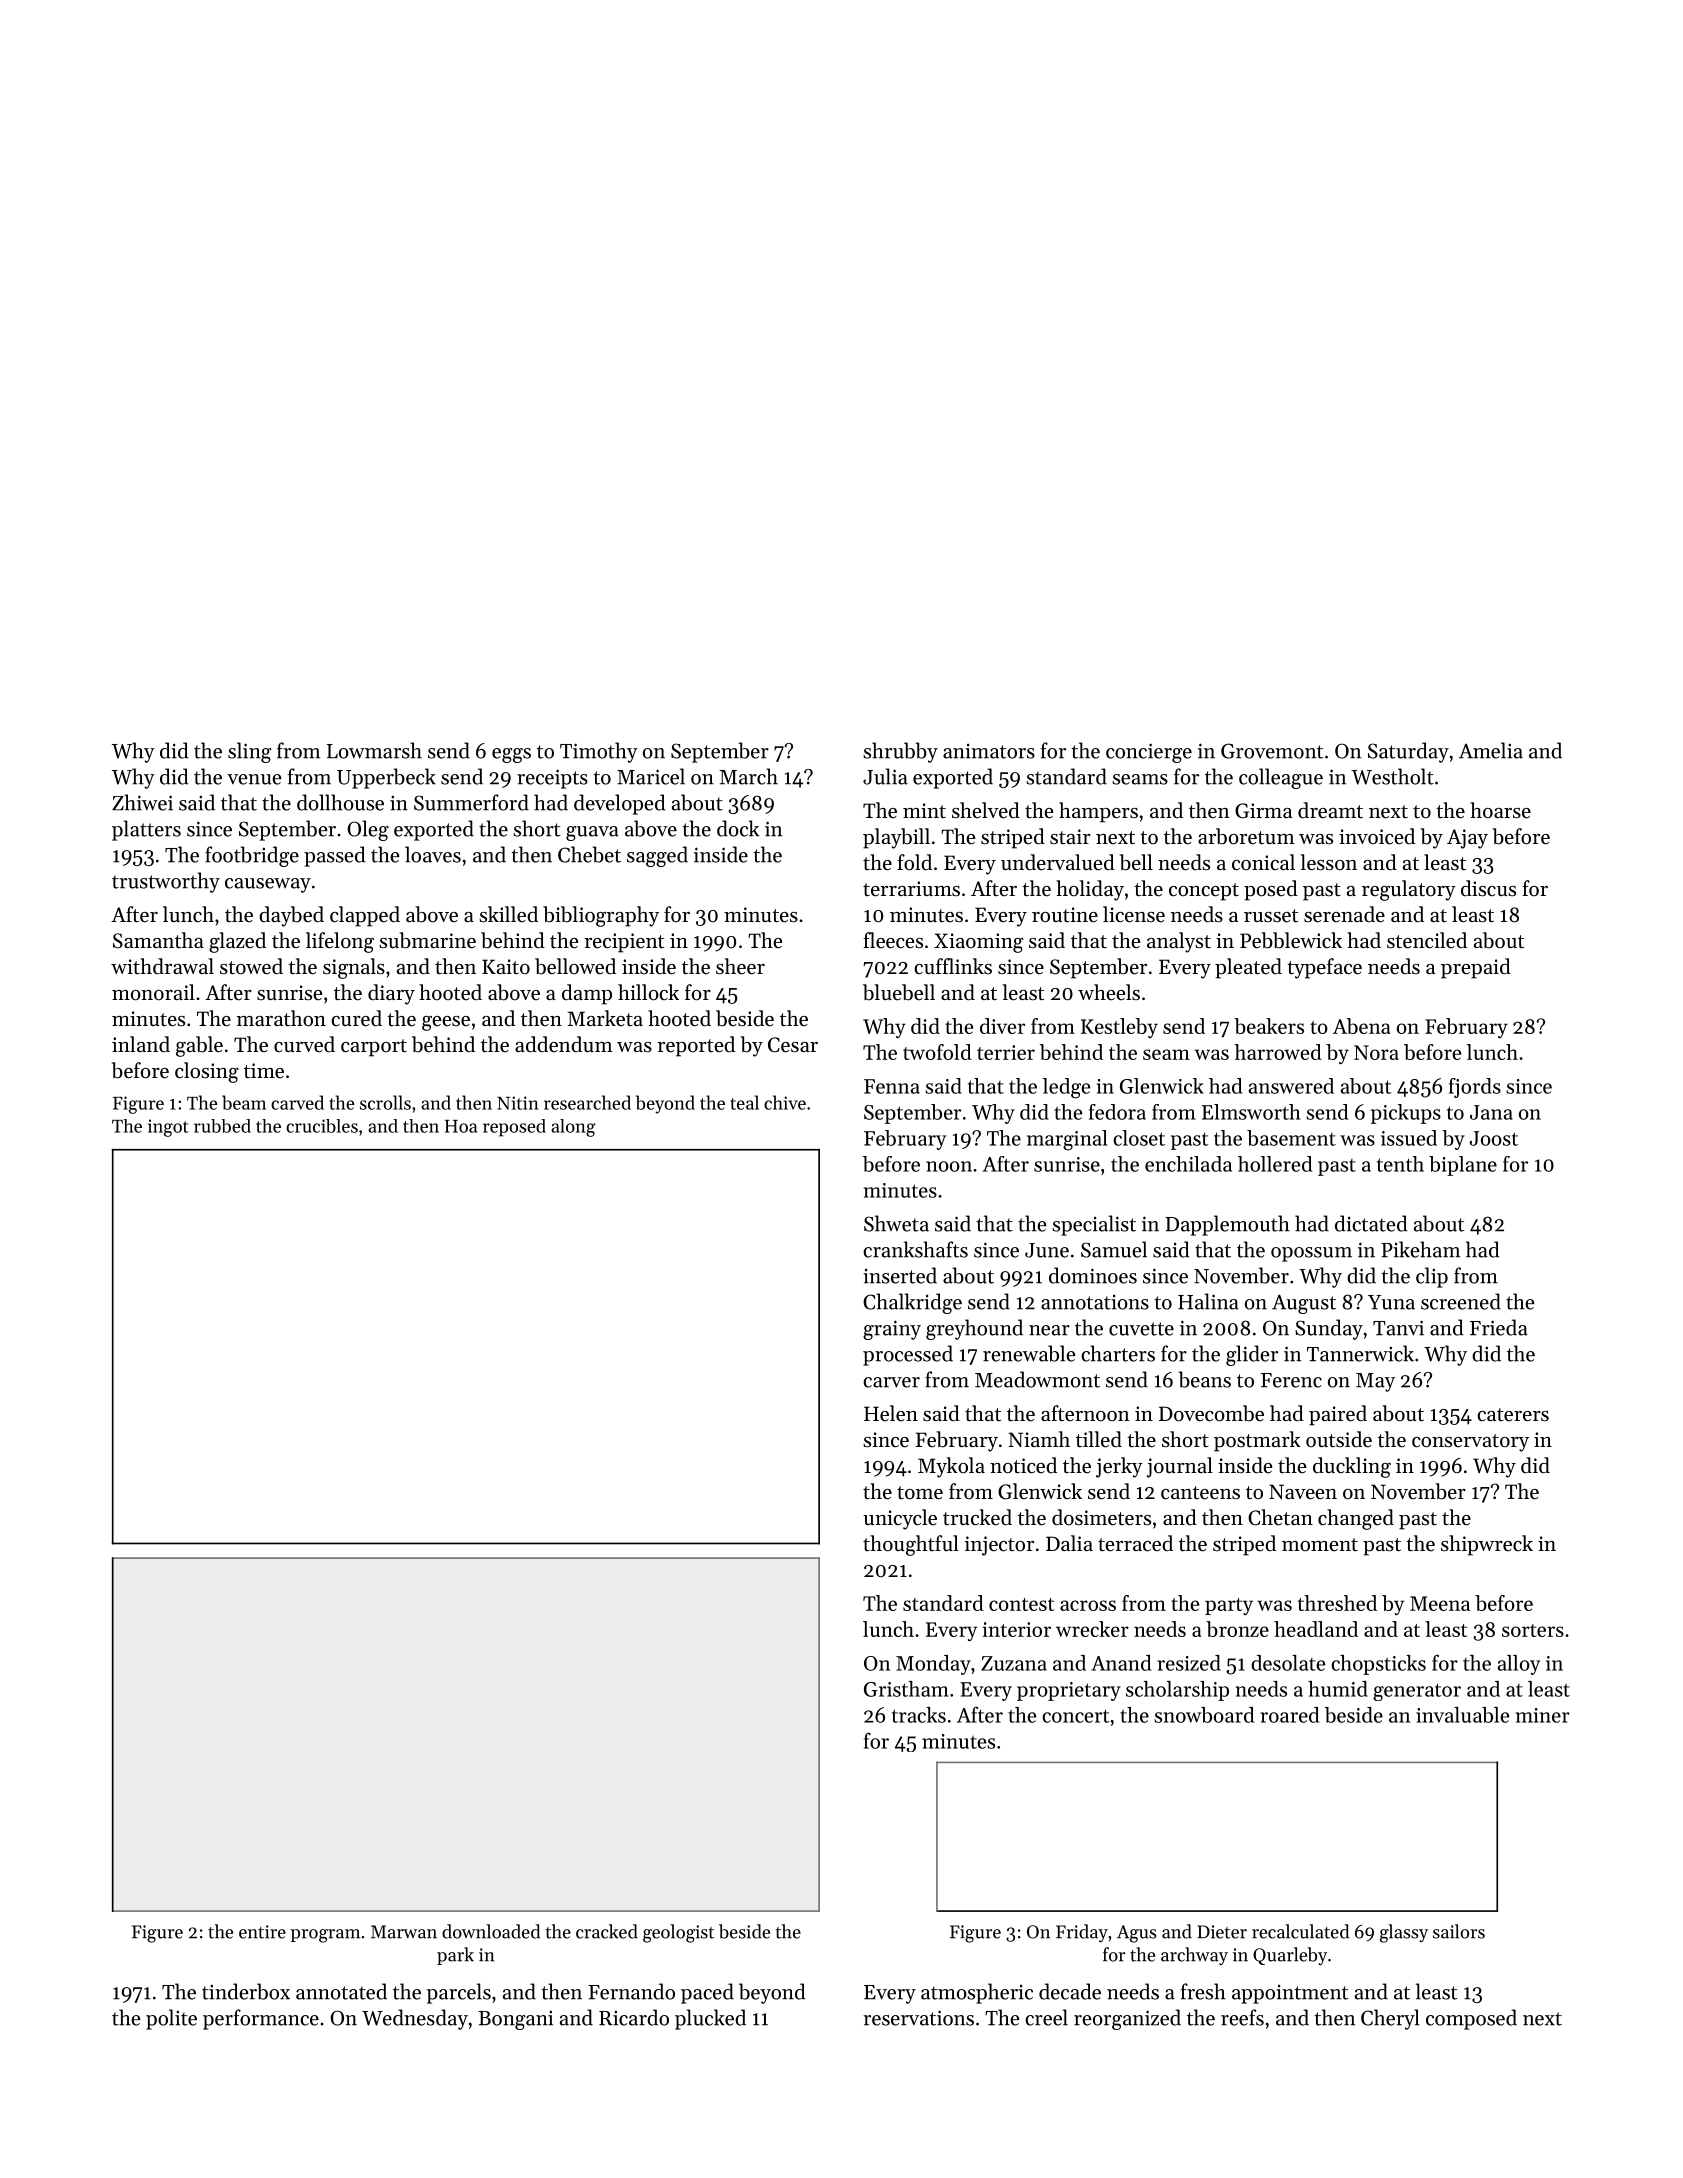  What do you see at coordinates (933, 1665) in the page?
I see `Monday` at bounding box center [933, 1665].
